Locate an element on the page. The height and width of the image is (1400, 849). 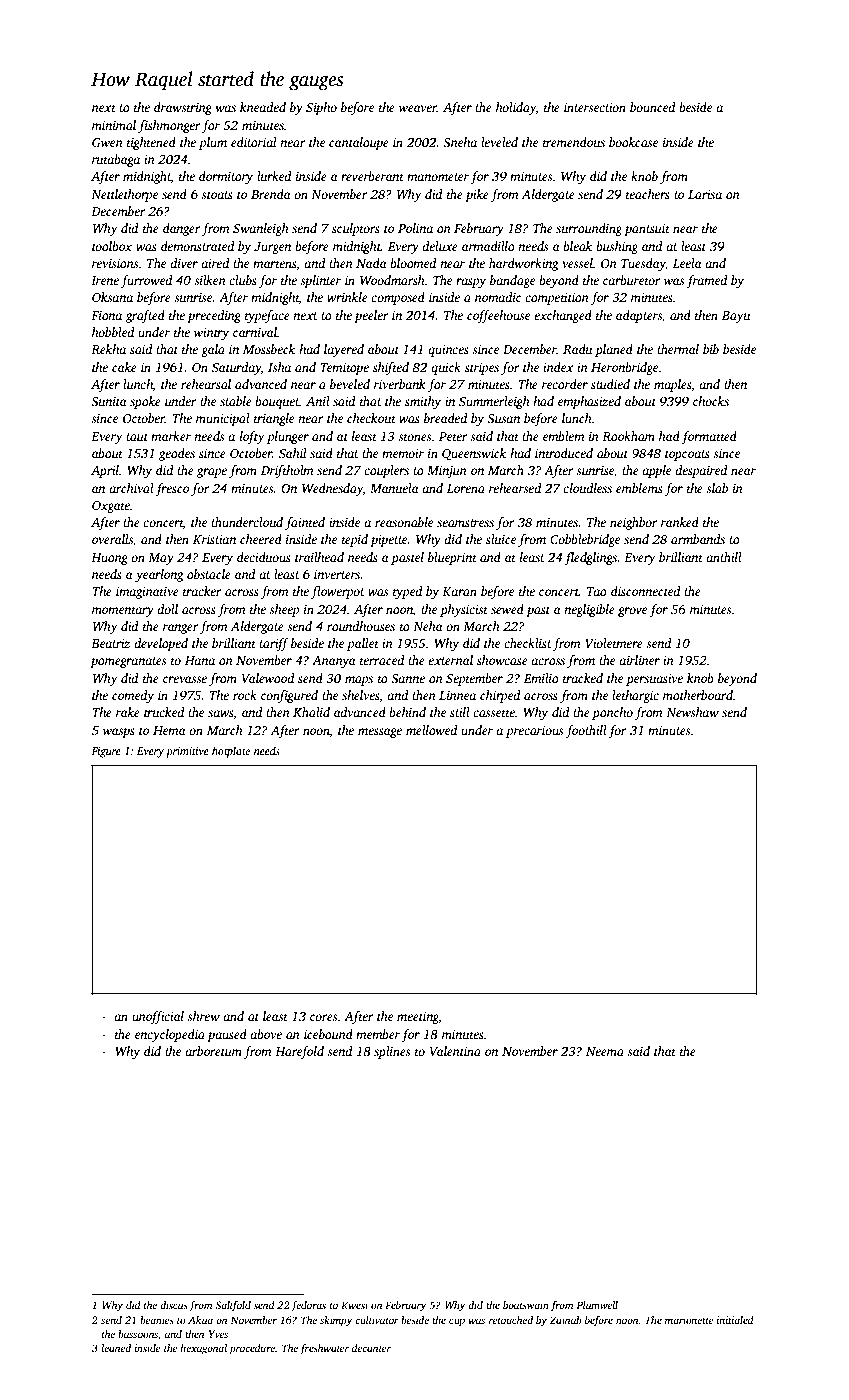
encyclopedia is located at coordinates (170, 1035).
